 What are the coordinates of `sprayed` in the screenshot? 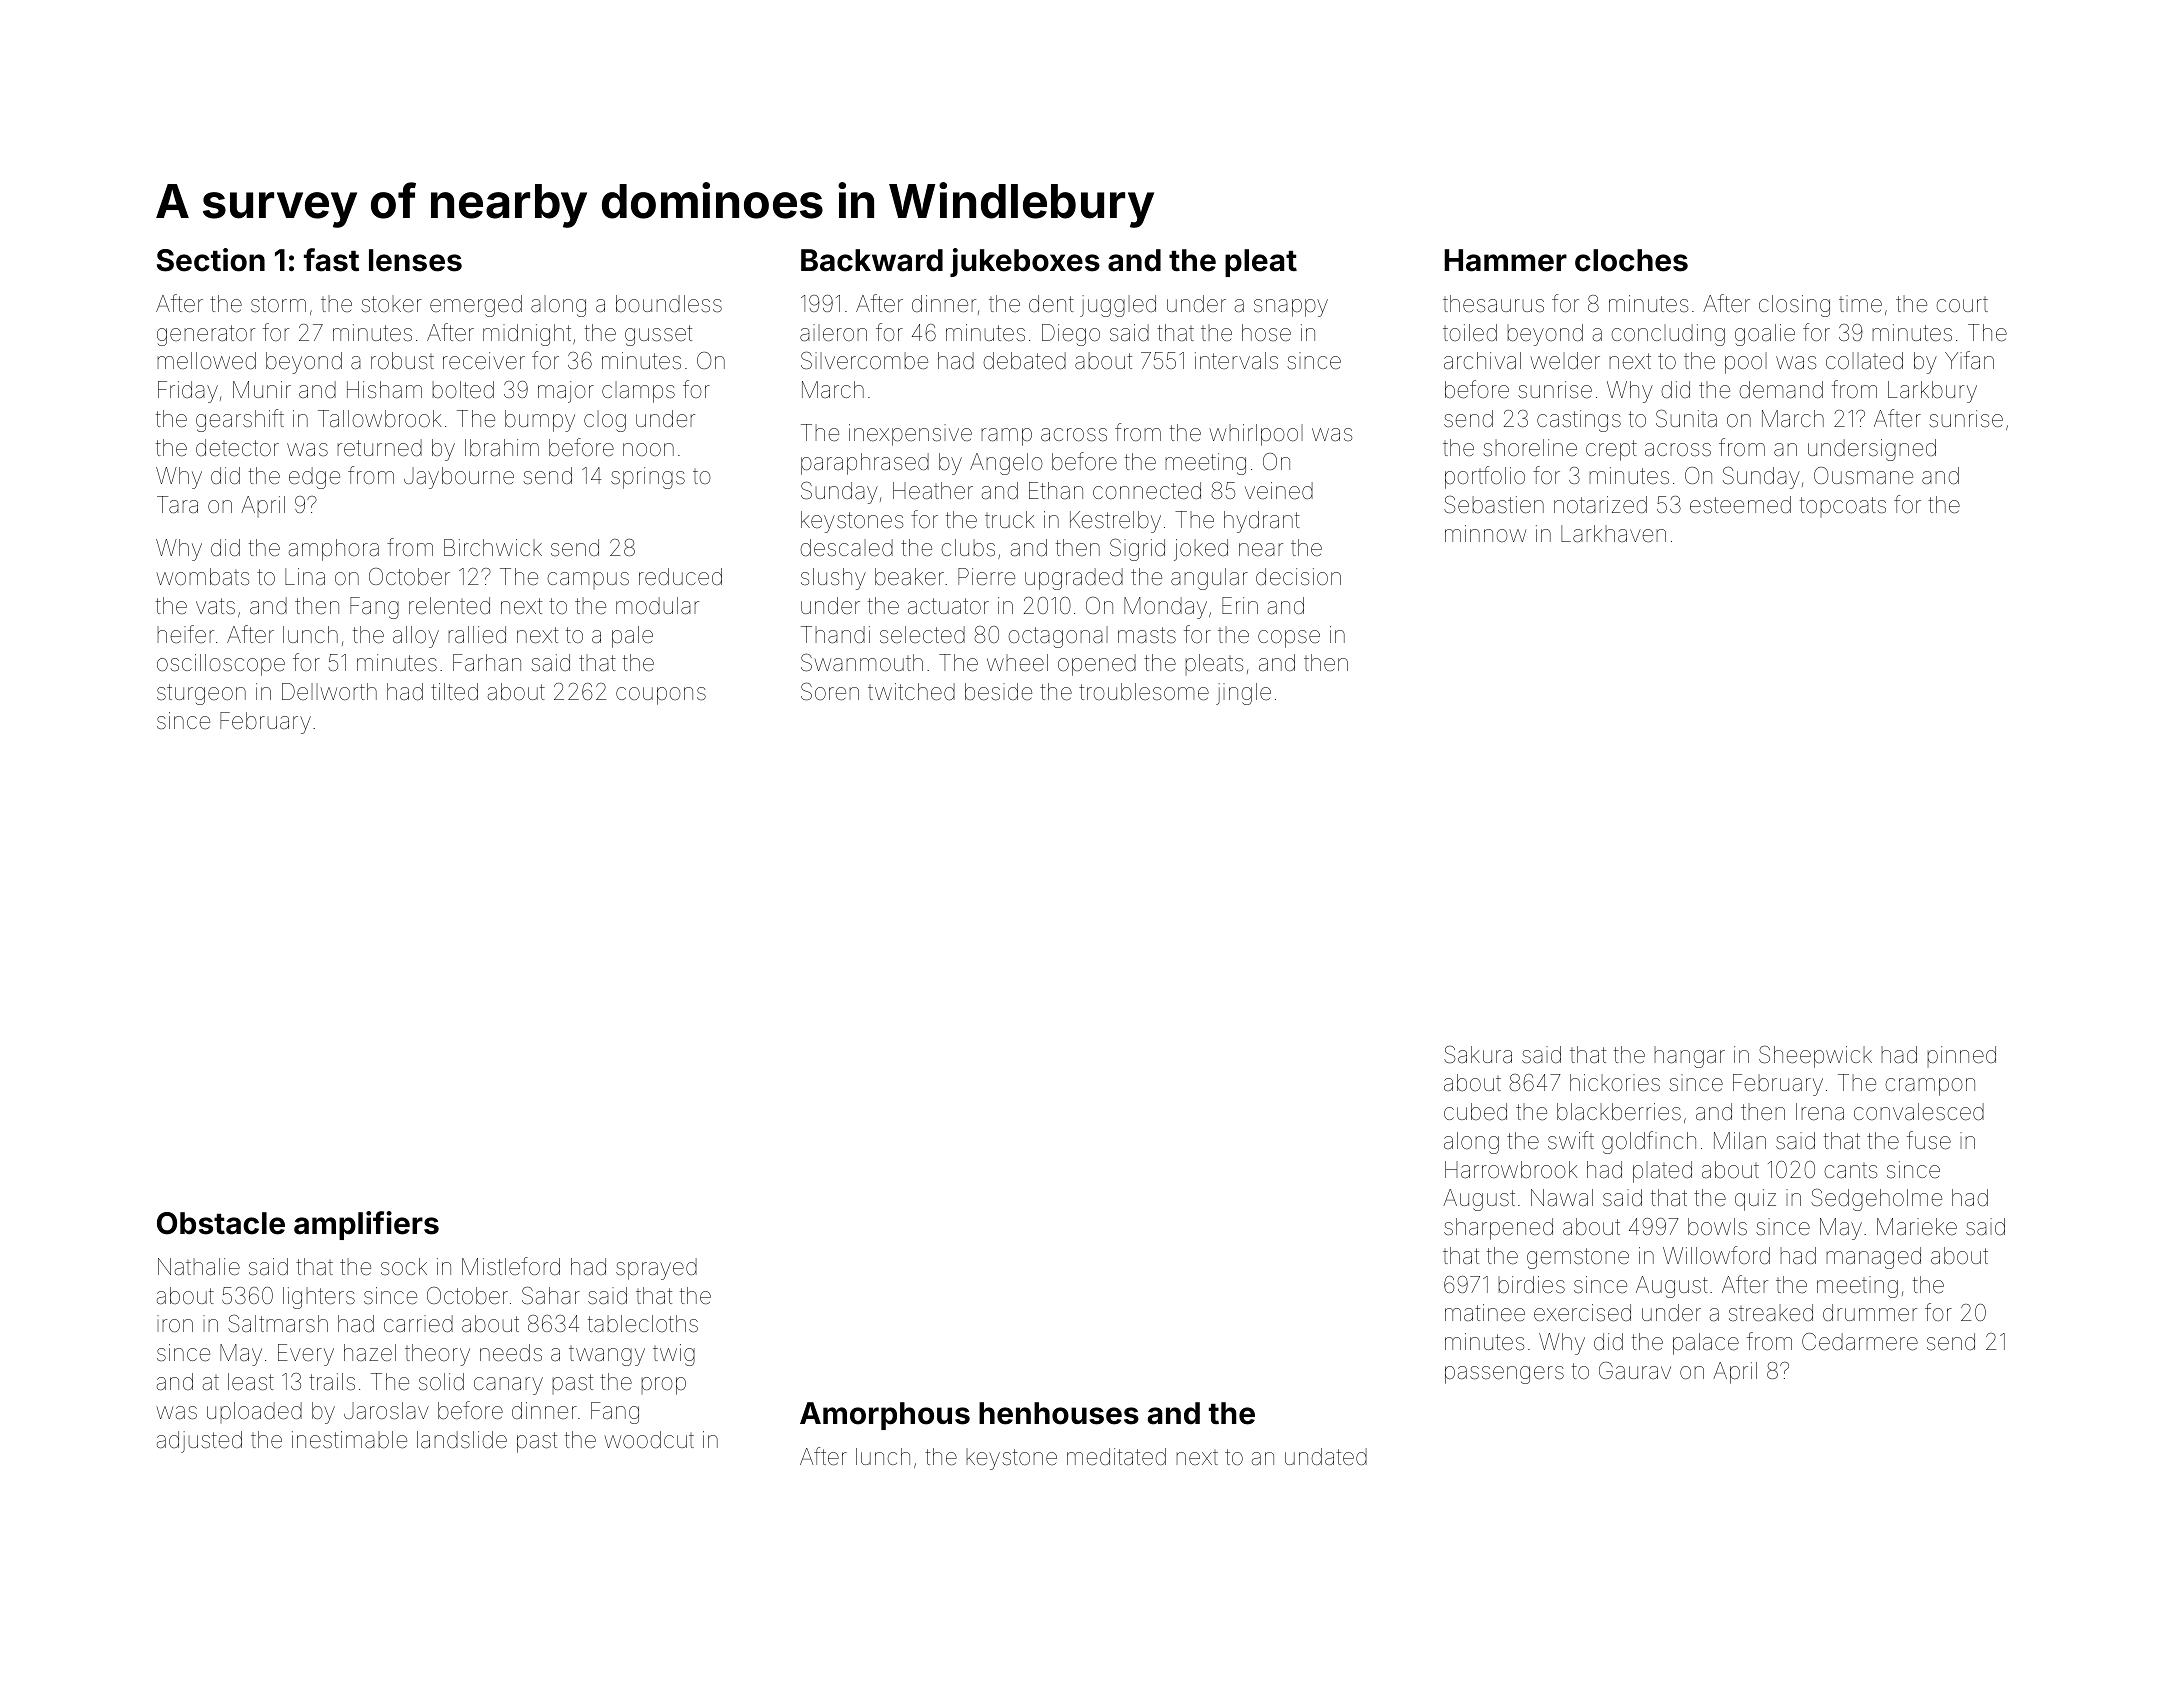 It's located at (656, 1269).
